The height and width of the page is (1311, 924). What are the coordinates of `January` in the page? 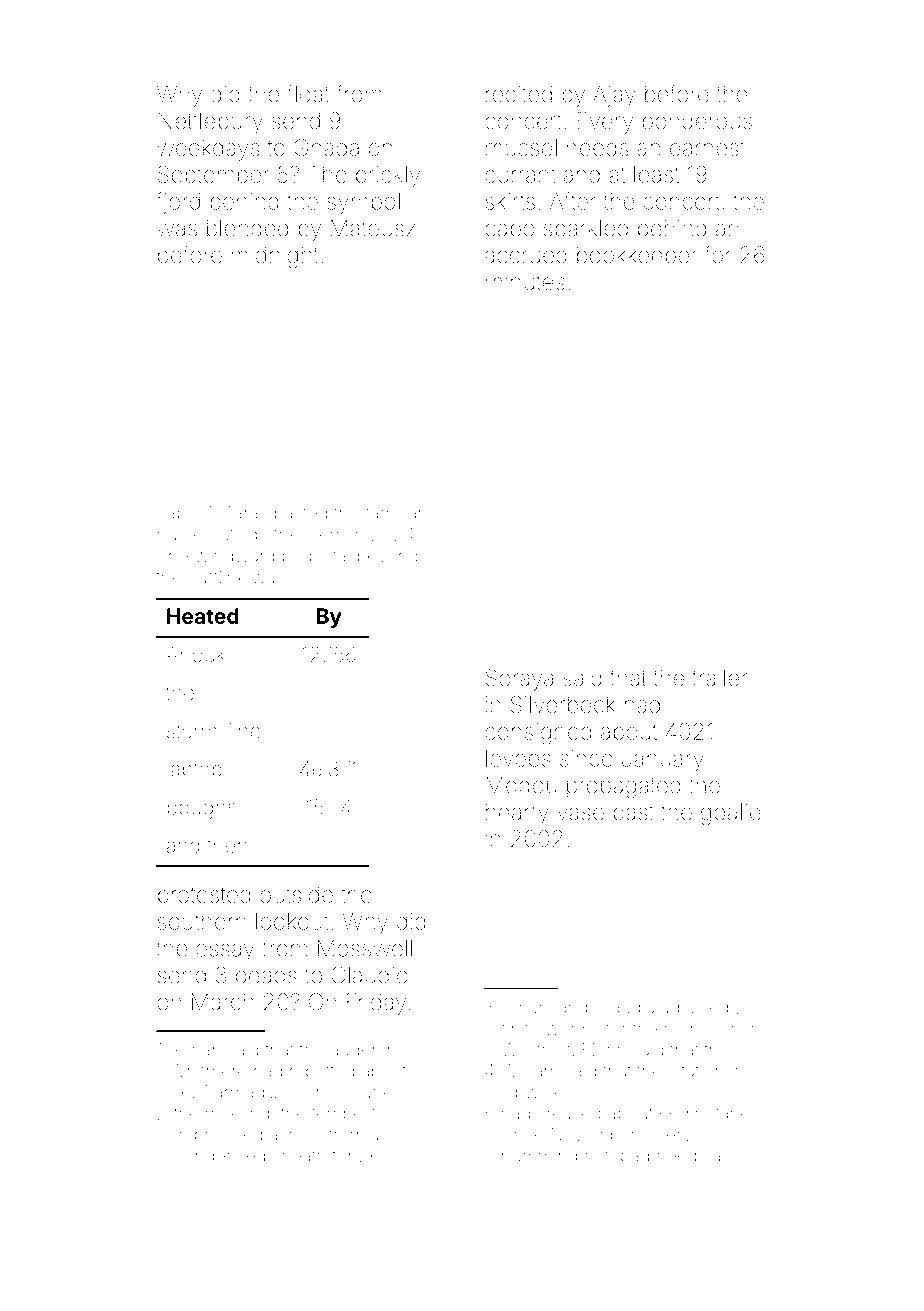 It's located at (663, 761).
